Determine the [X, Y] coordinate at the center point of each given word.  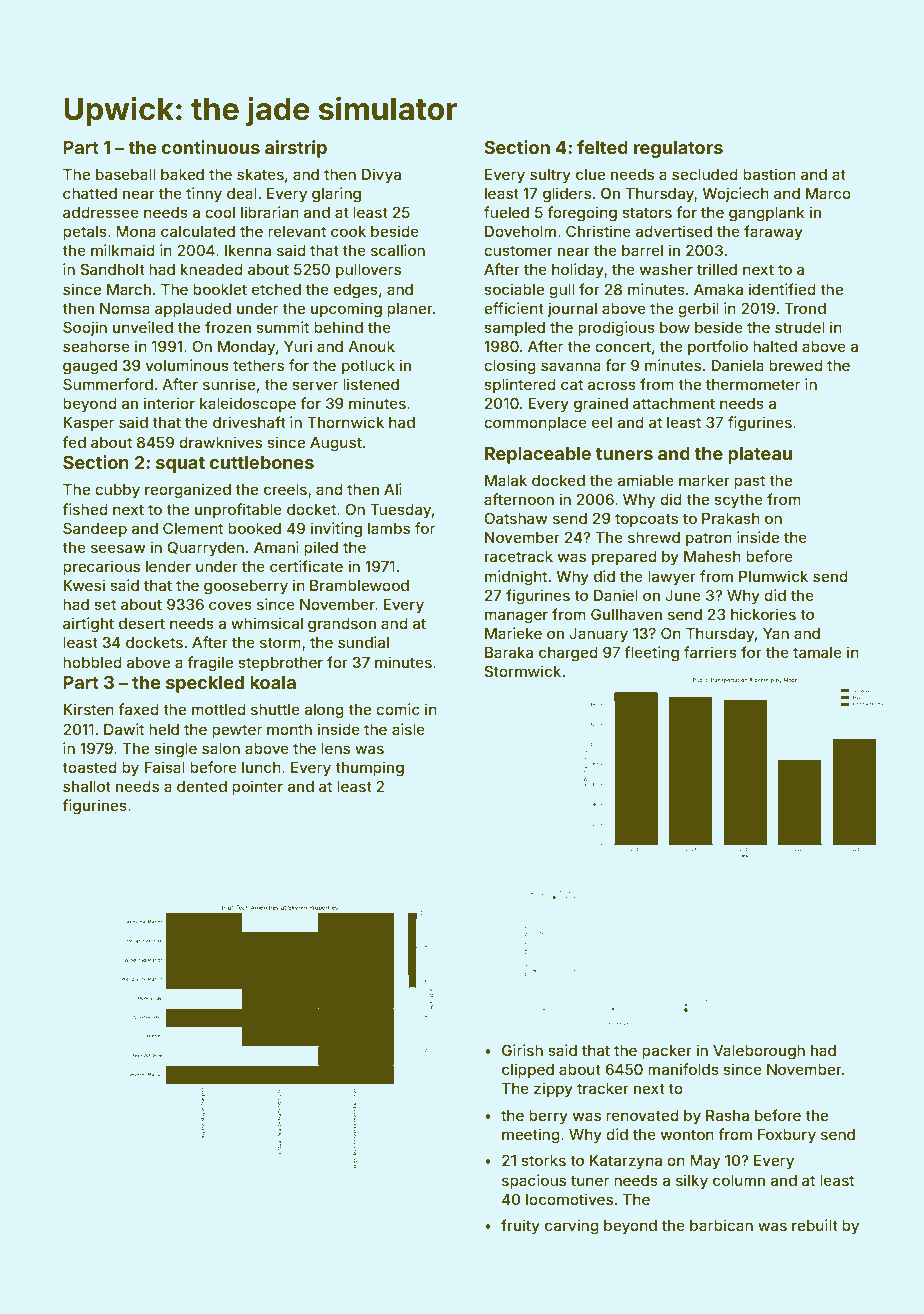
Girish [522, 1050]
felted [602, 147]
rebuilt [815, 1225]
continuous [211, 147]
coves [230, 605]
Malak [506, 480]
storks [543, 1160]
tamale [817, 652]
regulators [678, 149]
